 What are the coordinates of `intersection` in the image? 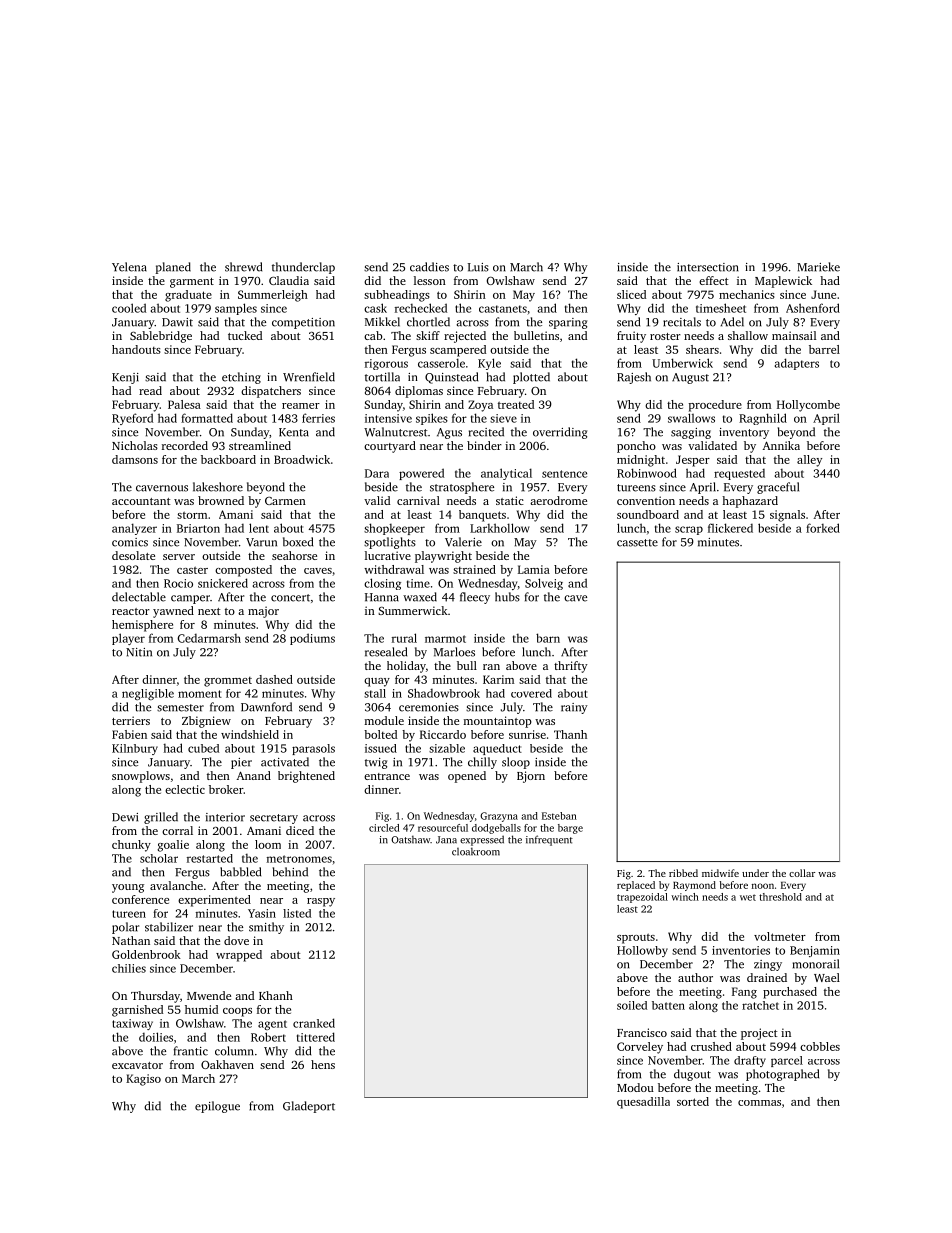 It's located at (708, 267).
